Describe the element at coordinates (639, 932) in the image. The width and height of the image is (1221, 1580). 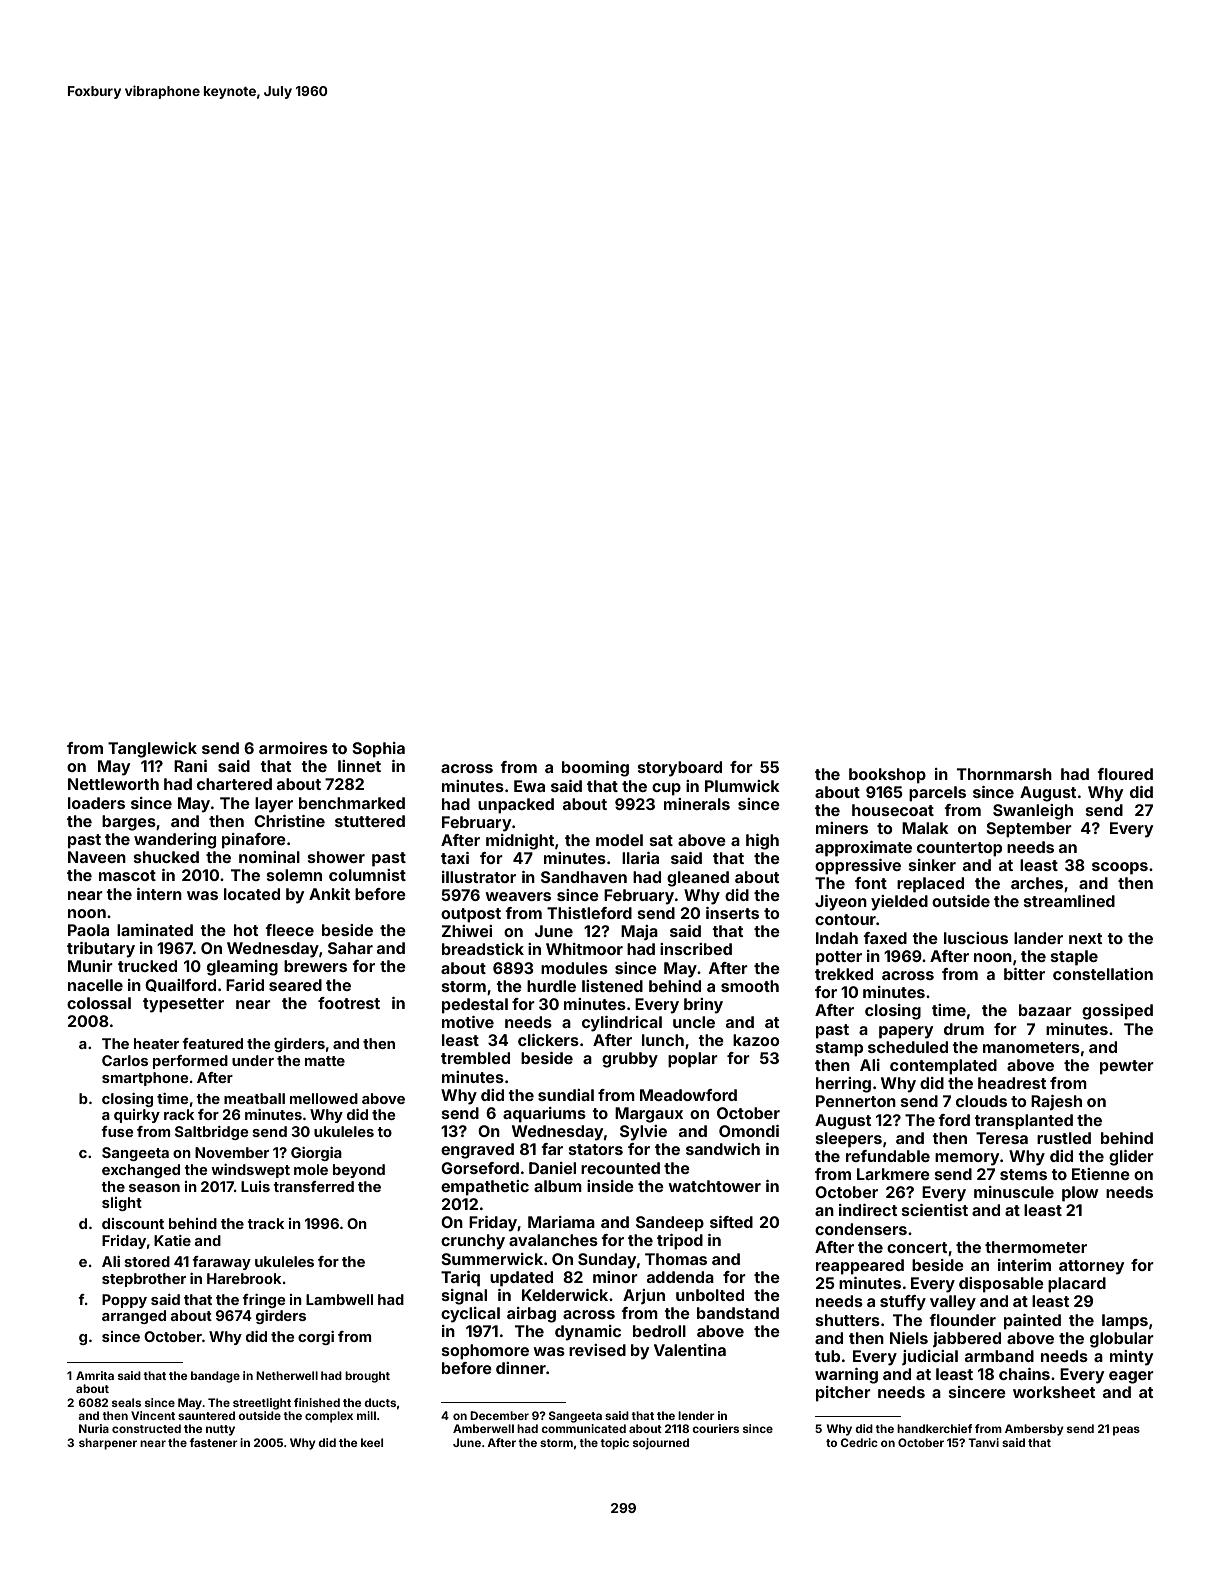
I see `Maja` at that location.
